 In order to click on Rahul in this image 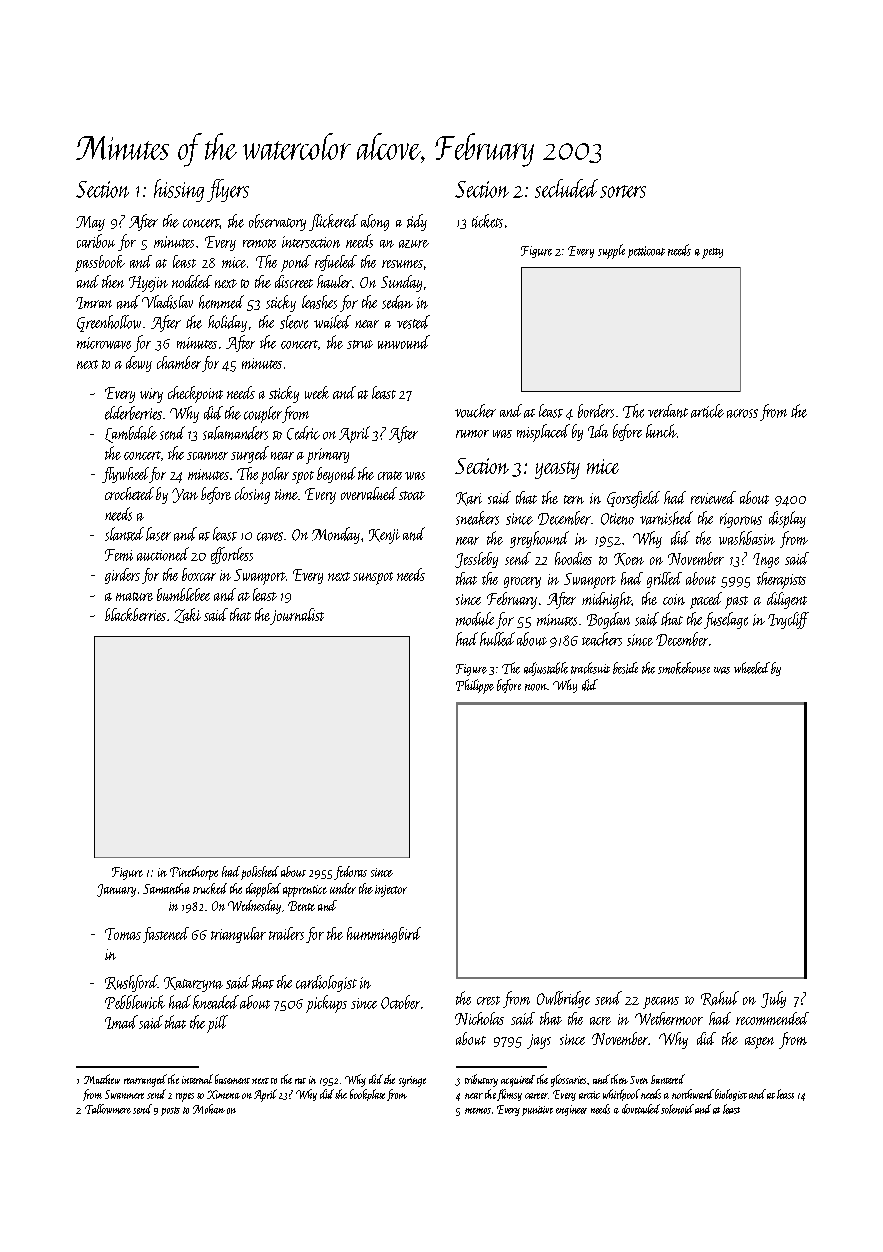, I will do `click(720, 998)`.
